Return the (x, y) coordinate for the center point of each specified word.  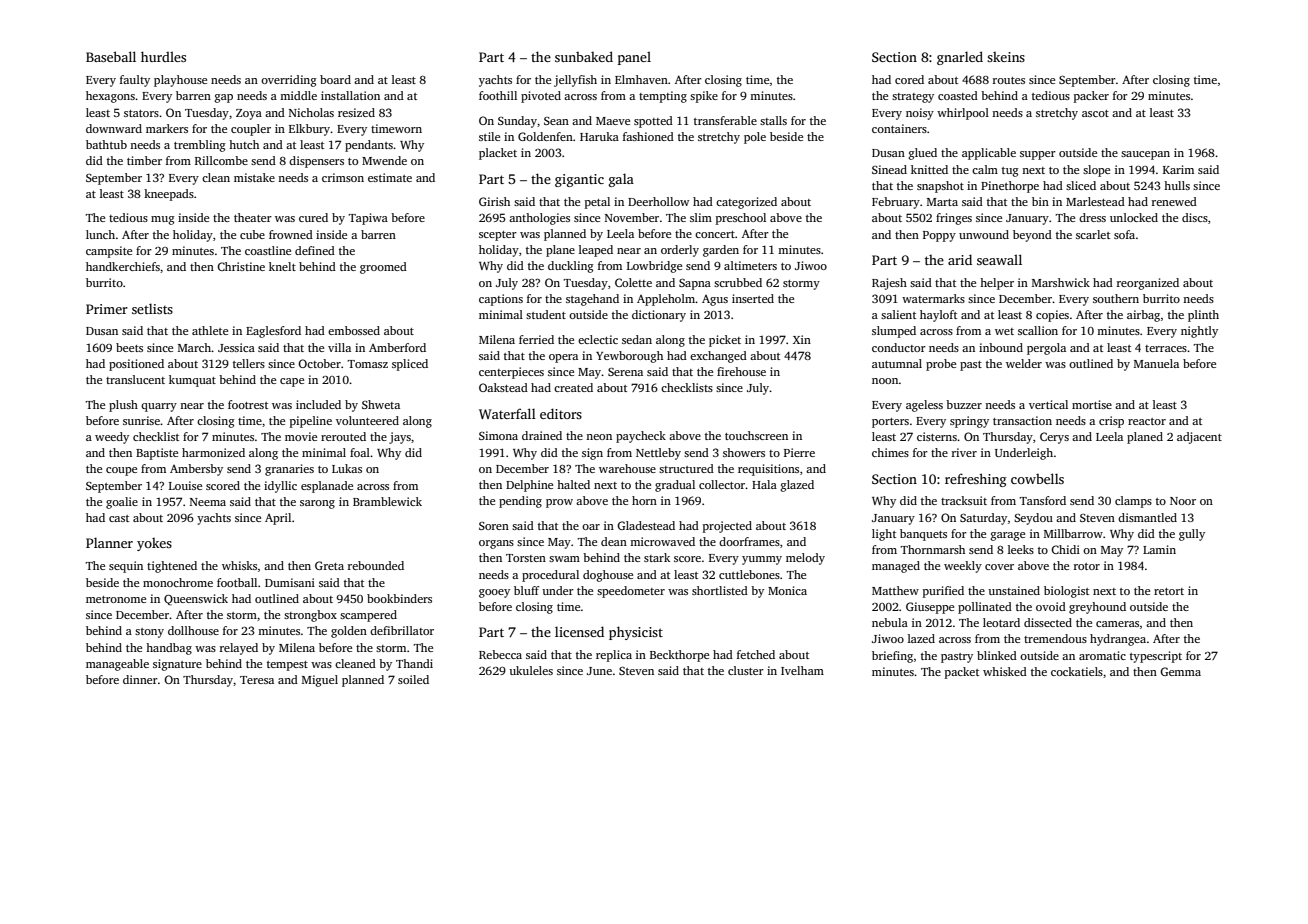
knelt (282, 266)
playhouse (180, 81)
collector (722, 484)
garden (721, 251)
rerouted (343, 436)
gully (1192, 535)
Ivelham (802, 670)
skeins (1006, 57)
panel (634, 58)
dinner (140, 679)
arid (960, 259)
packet (962, 673)
